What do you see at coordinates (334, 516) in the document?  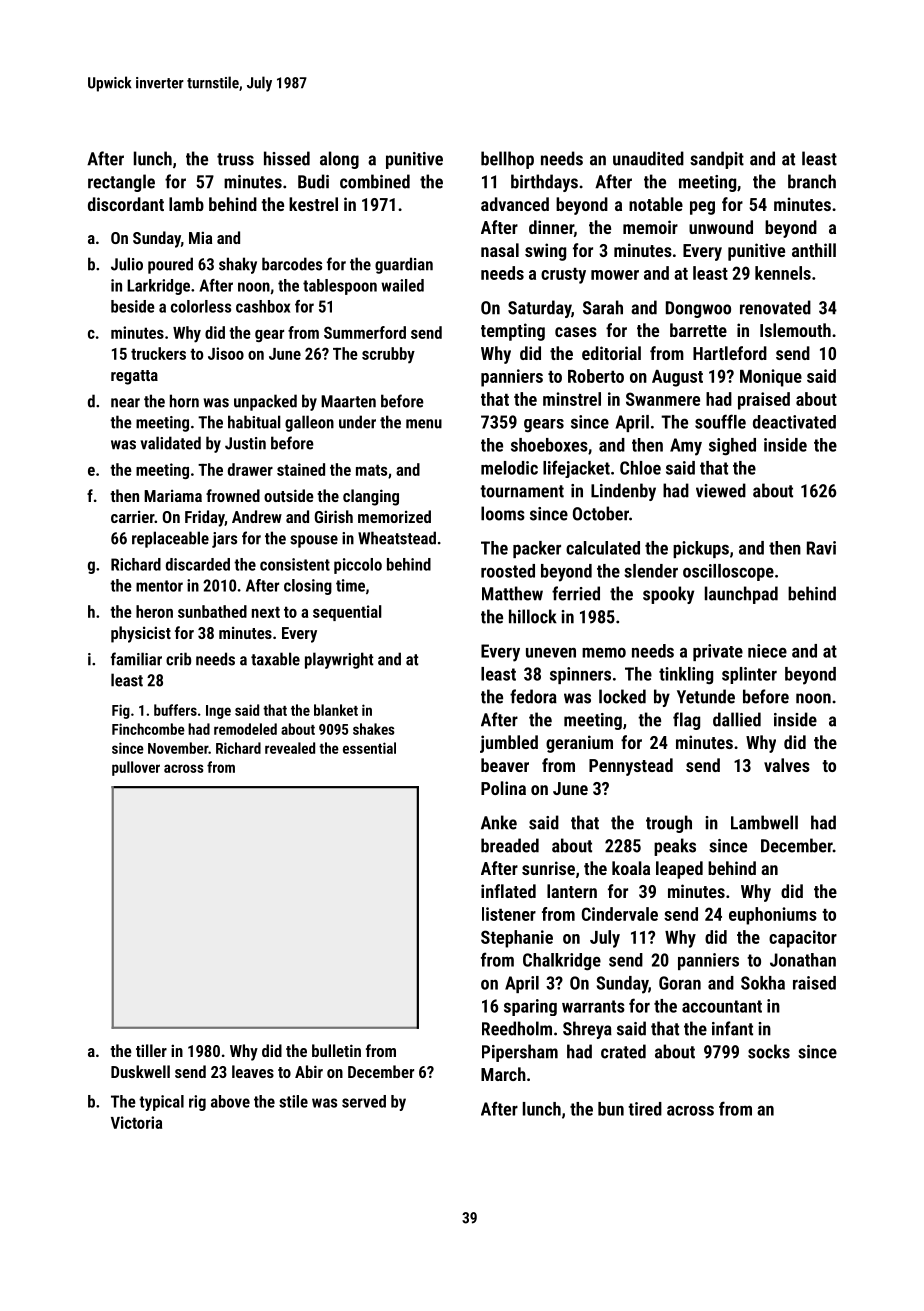 I see `Girish` at bounding box center [334, 516].
